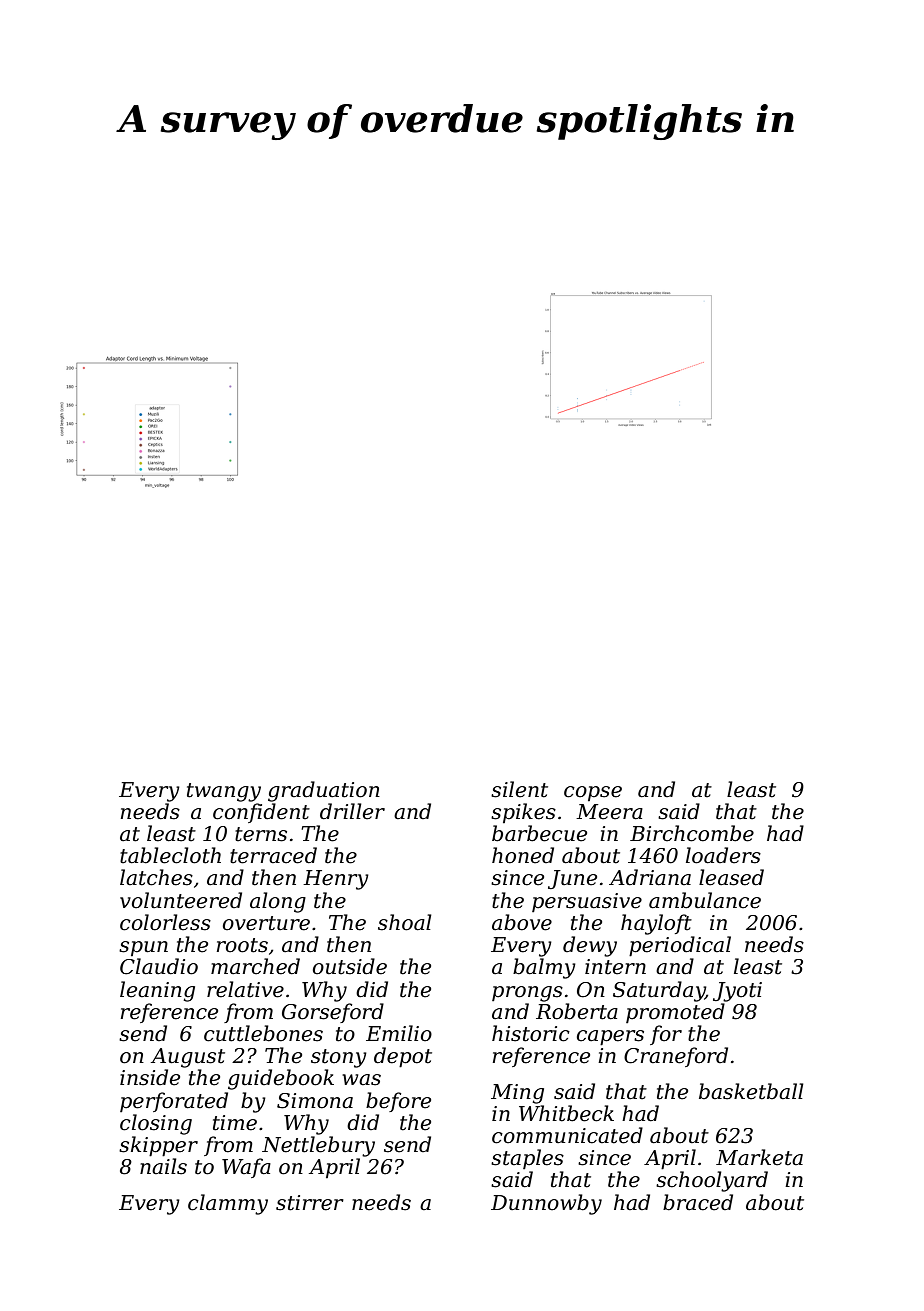  Describe the element at coordinates (566, 1113) in the screenshot. I see `Whitbeck` at that location.
